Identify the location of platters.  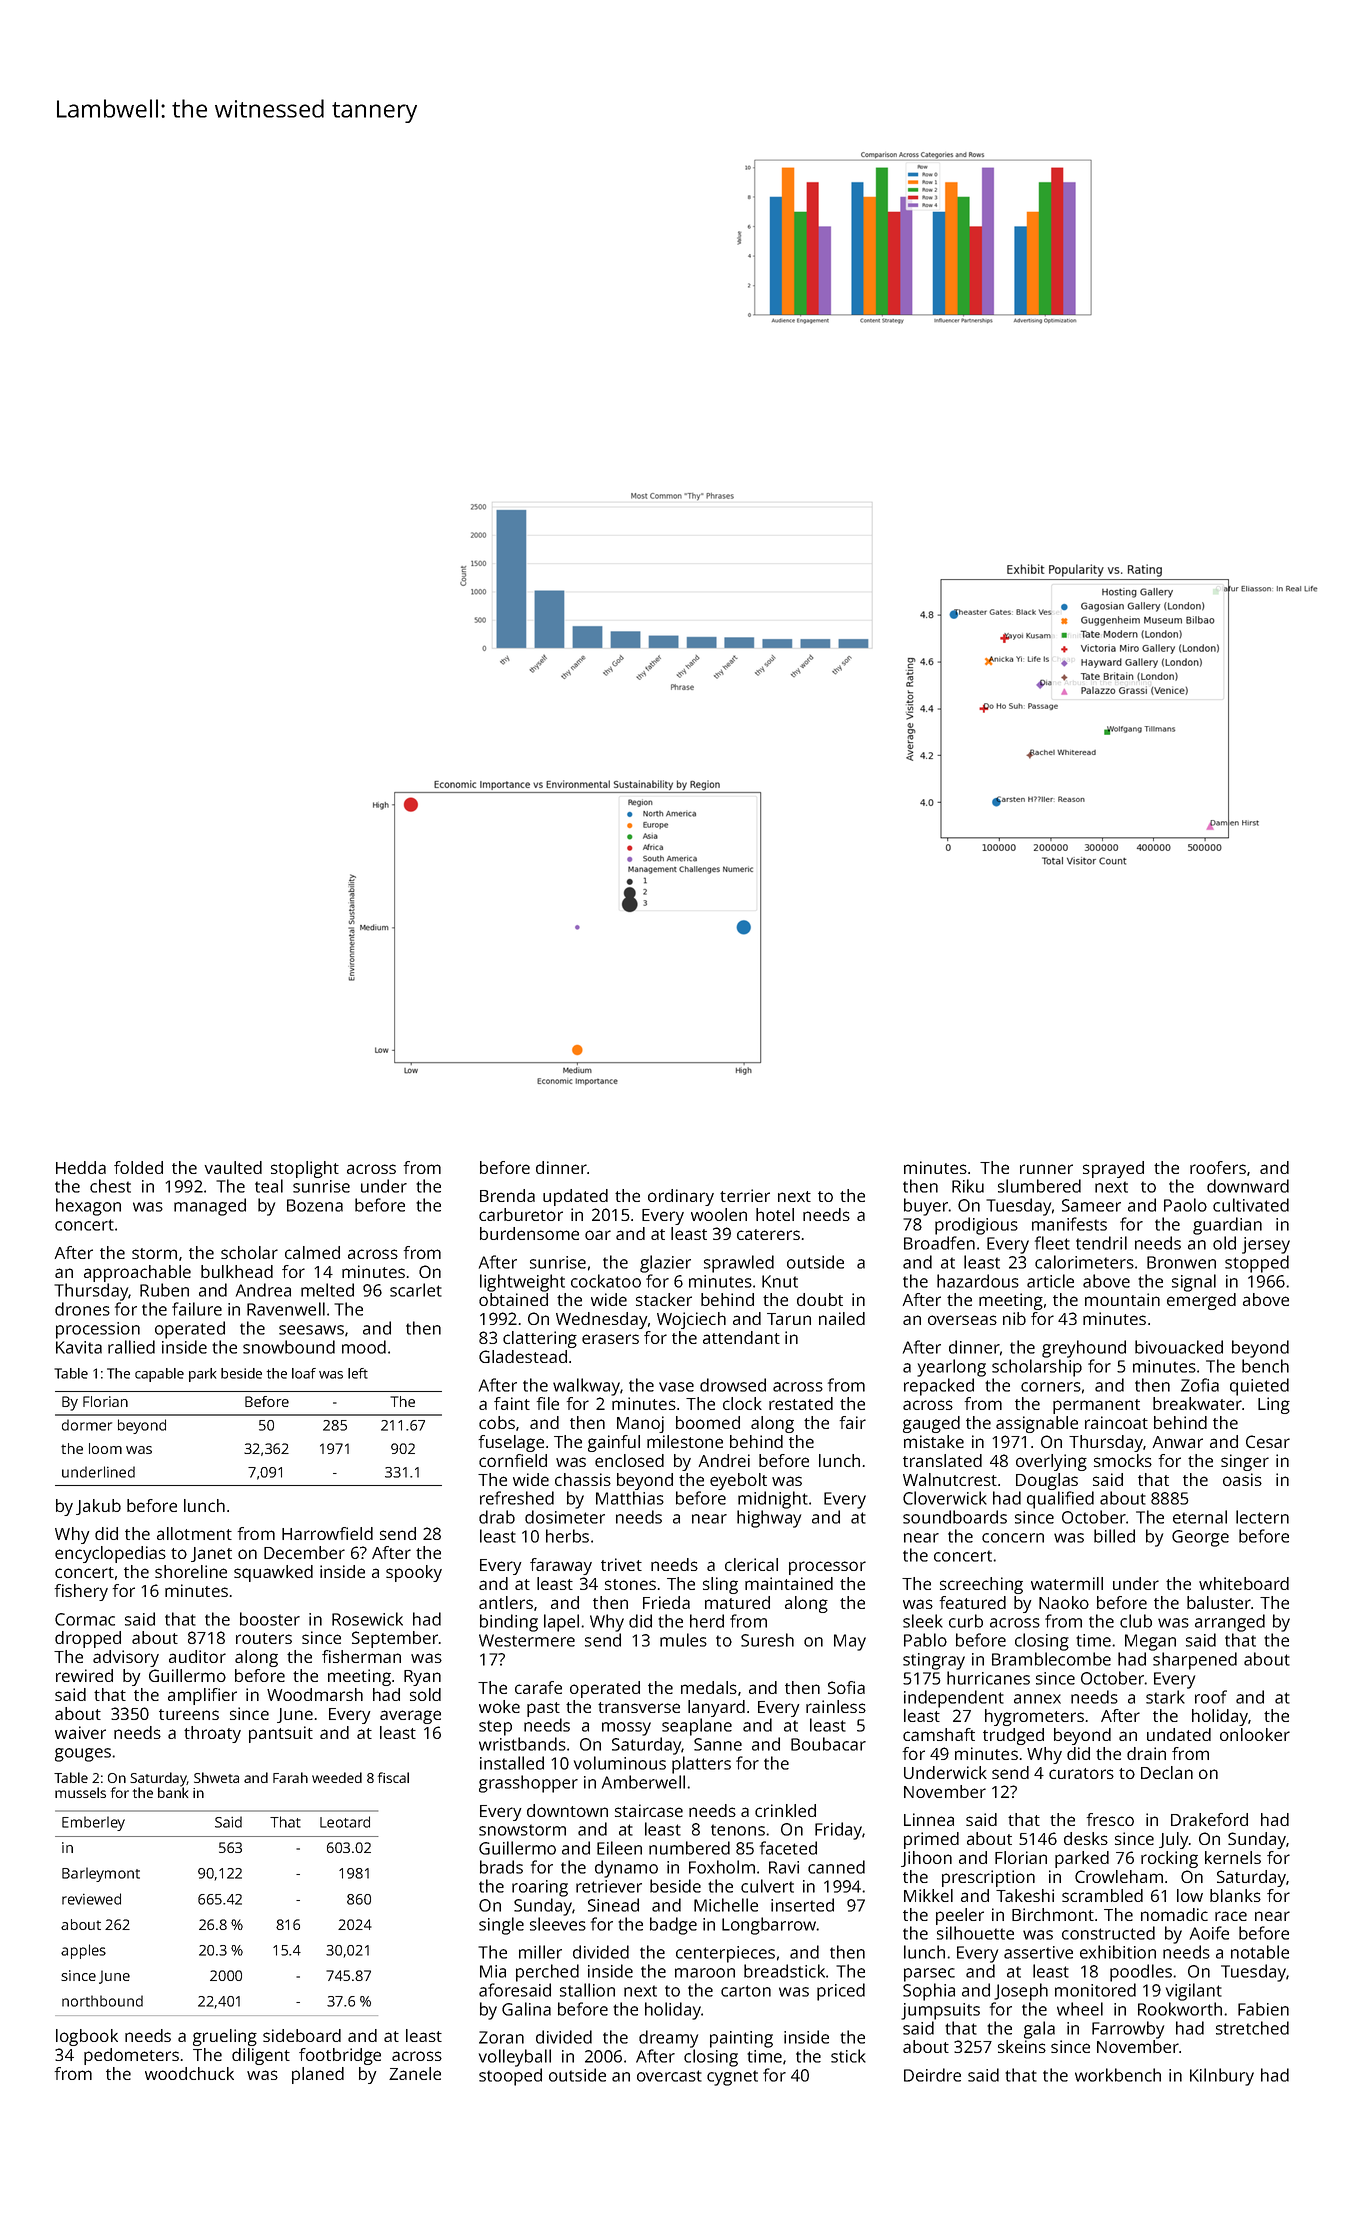
(701, 1765).
